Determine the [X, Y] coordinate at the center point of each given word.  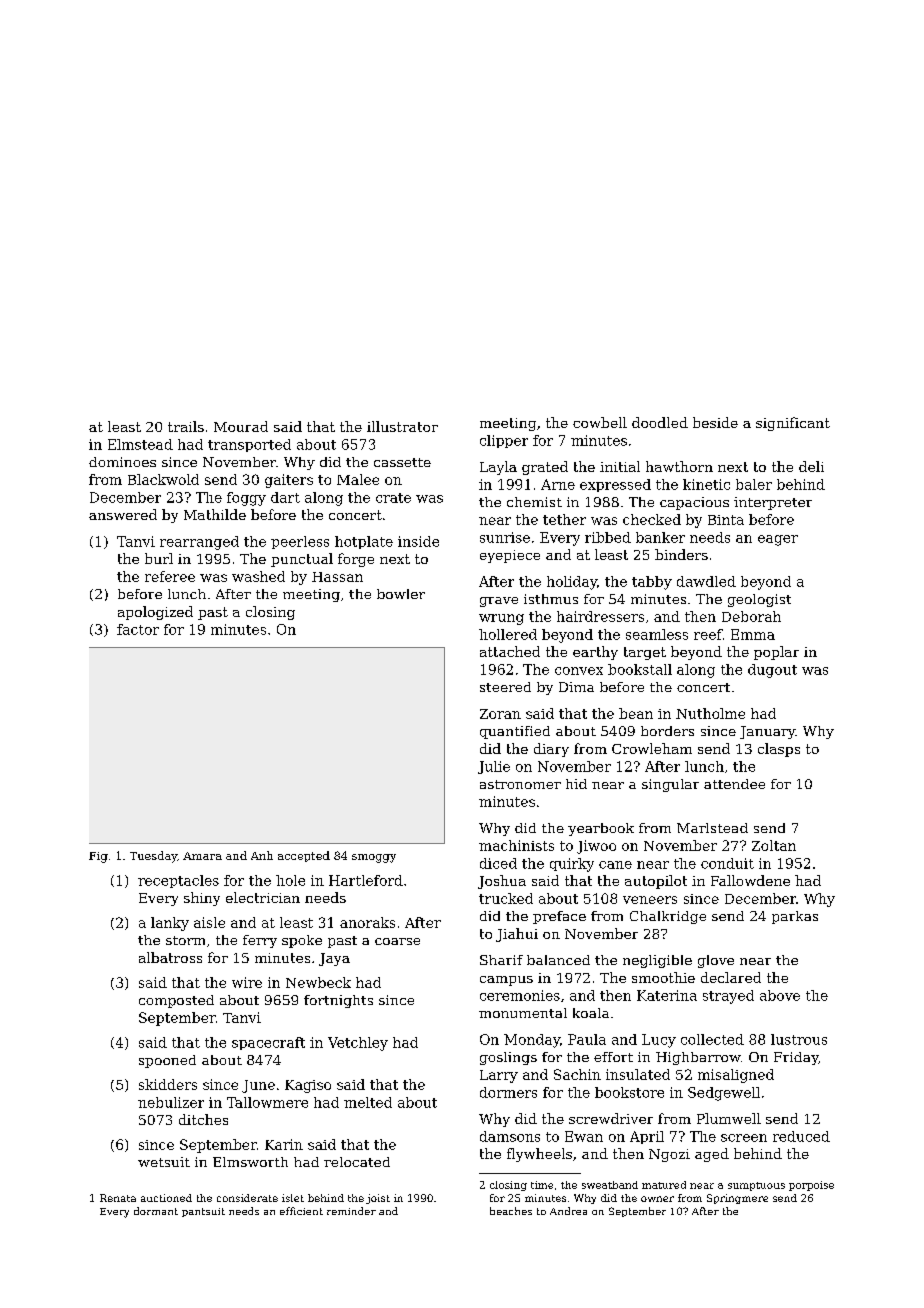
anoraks [367, 922]
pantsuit [203, 1212]
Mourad [241, 426]
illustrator [402, 426]
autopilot [656, 882]
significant [793, 424]
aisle [209, 922]
